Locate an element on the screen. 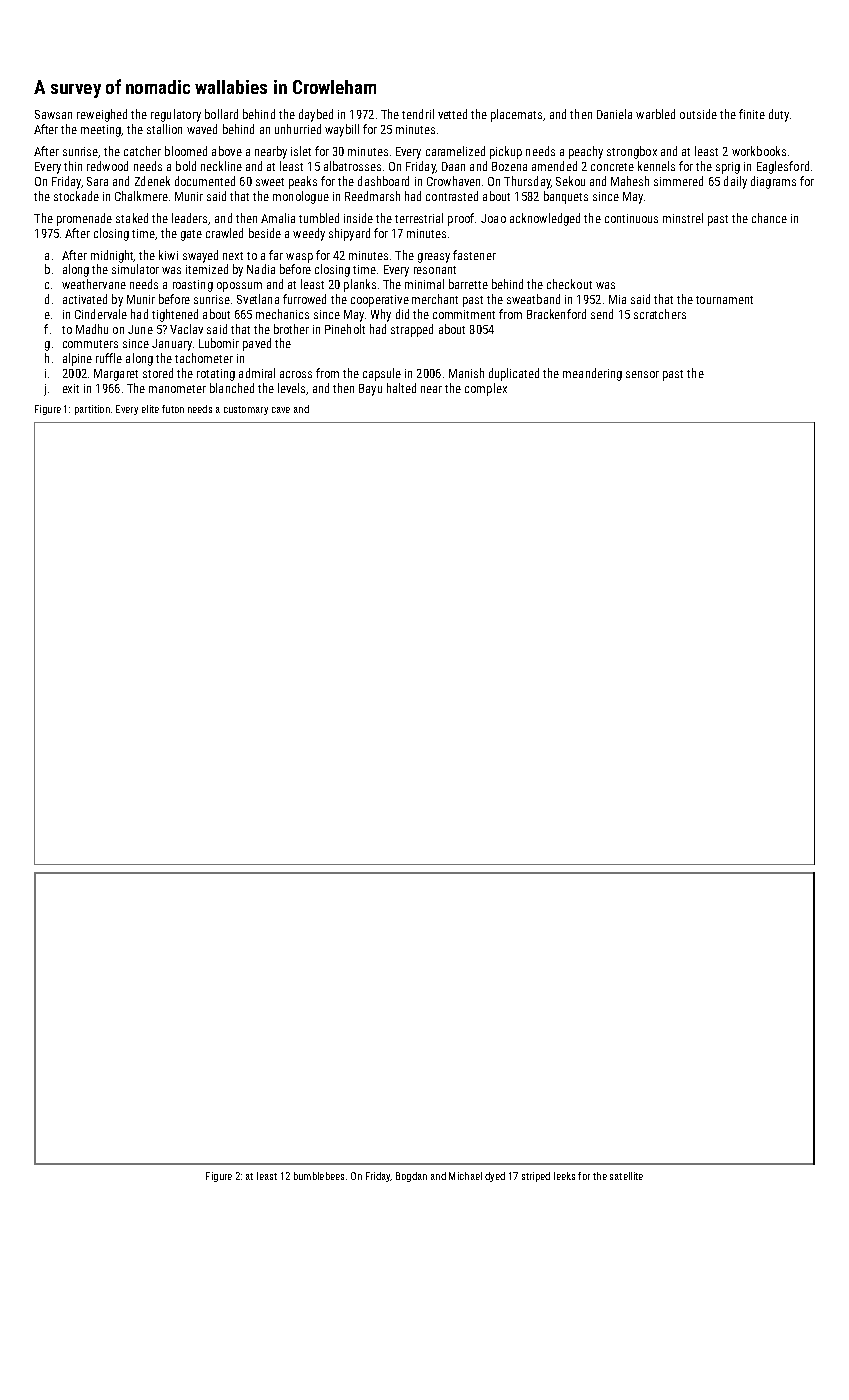  Bogdan is located at coordinates (411, 1177).
